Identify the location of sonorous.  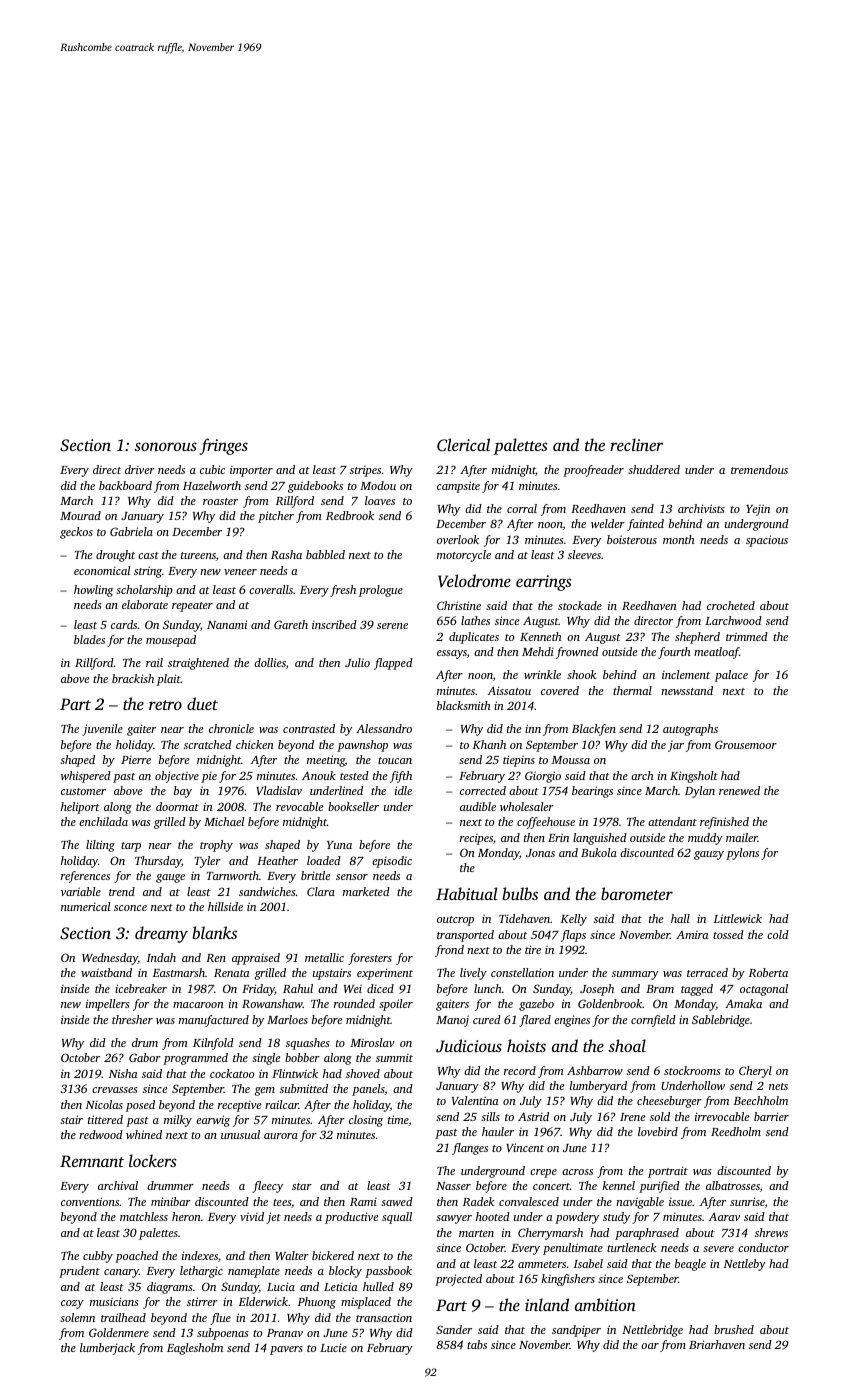
(165, 446).
